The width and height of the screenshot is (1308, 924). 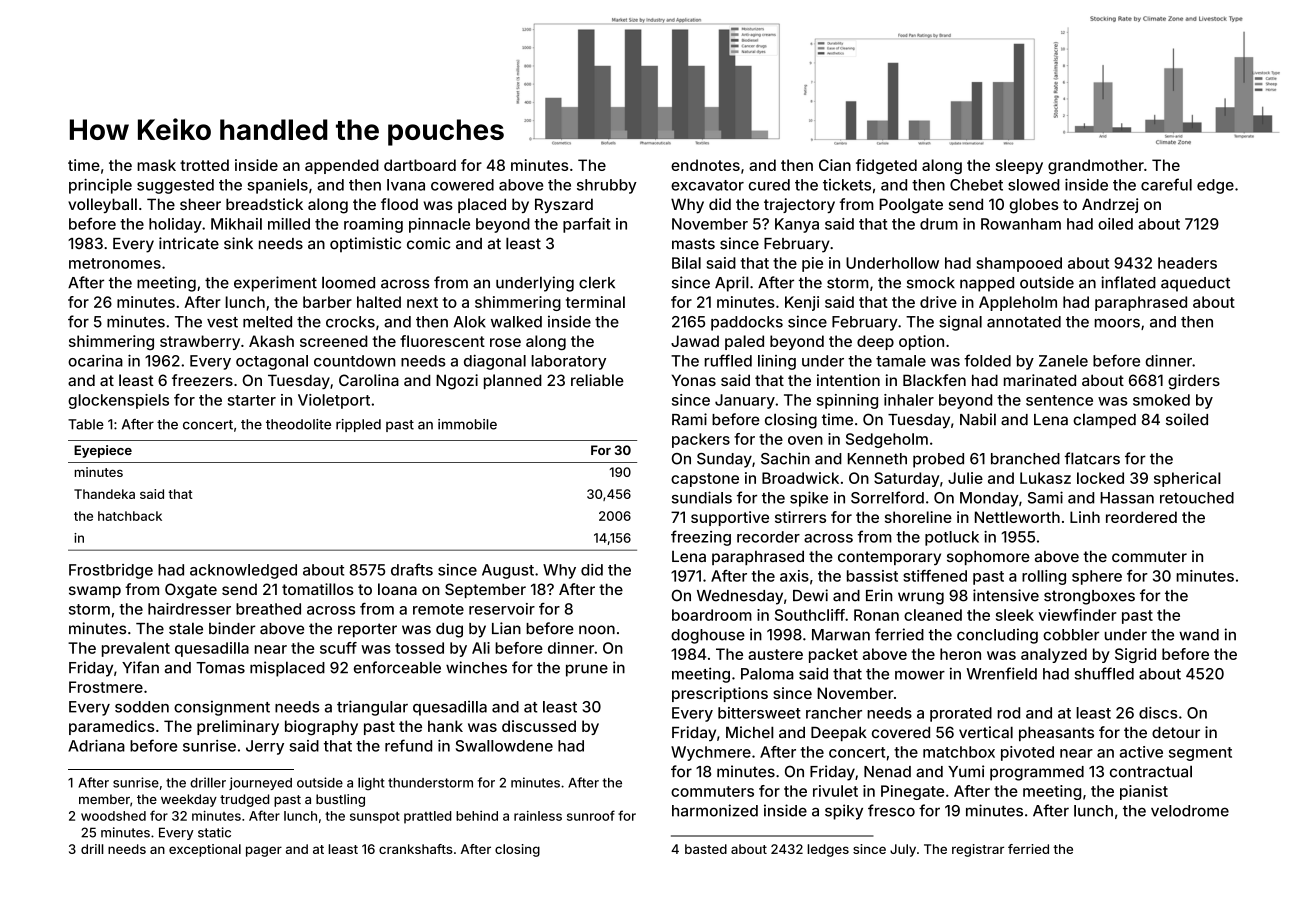 What do you see at coordinates (728, 360) in the screenshot?
I see `ruffled` at bounding box center [728, 360].
